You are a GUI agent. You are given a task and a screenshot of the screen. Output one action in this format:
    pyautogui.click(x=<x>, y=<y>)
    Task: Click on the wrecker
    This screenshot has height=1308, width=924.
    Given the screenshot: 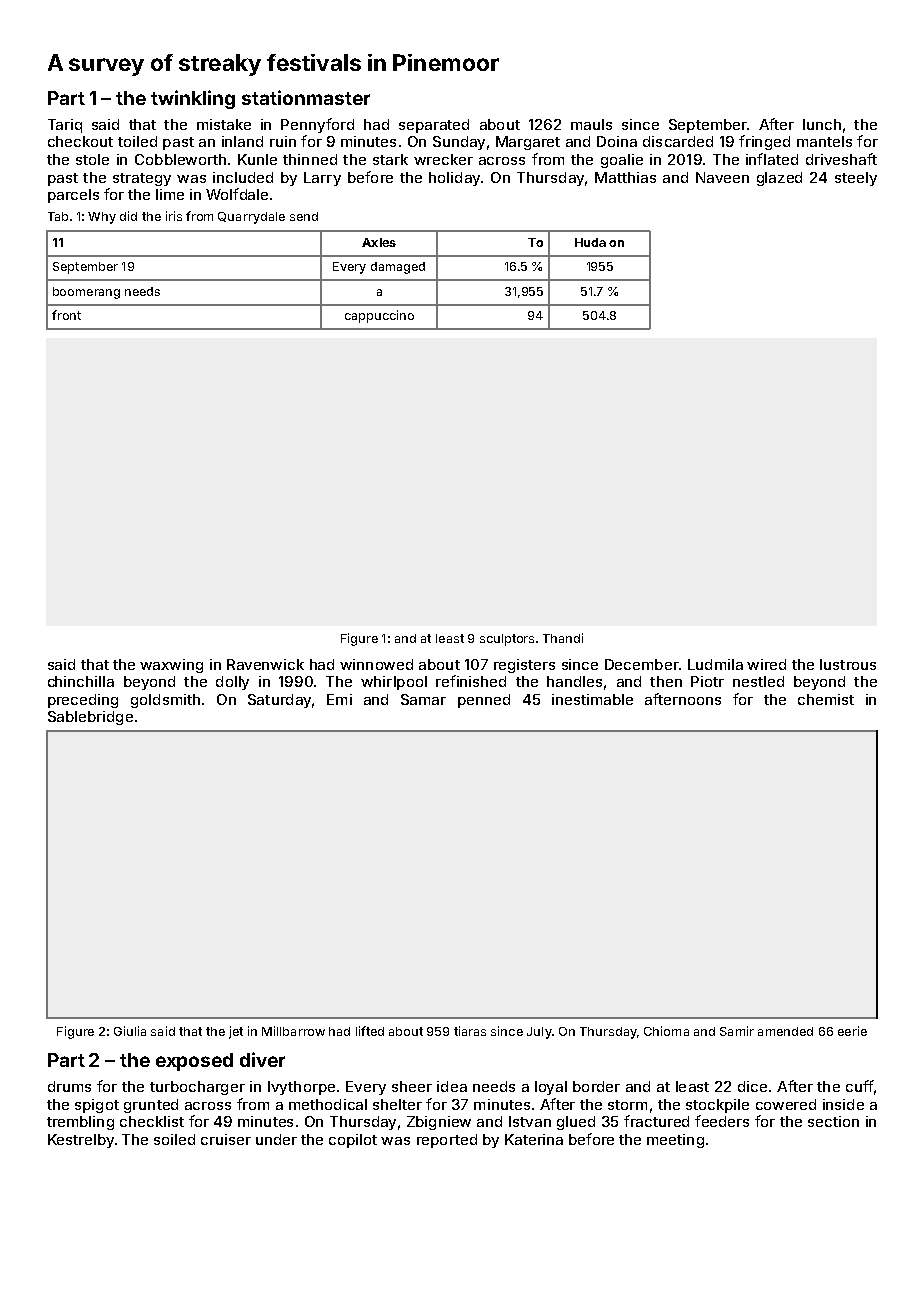 What is the action you would take?
    pyautogui.click(x=443, y=159)
